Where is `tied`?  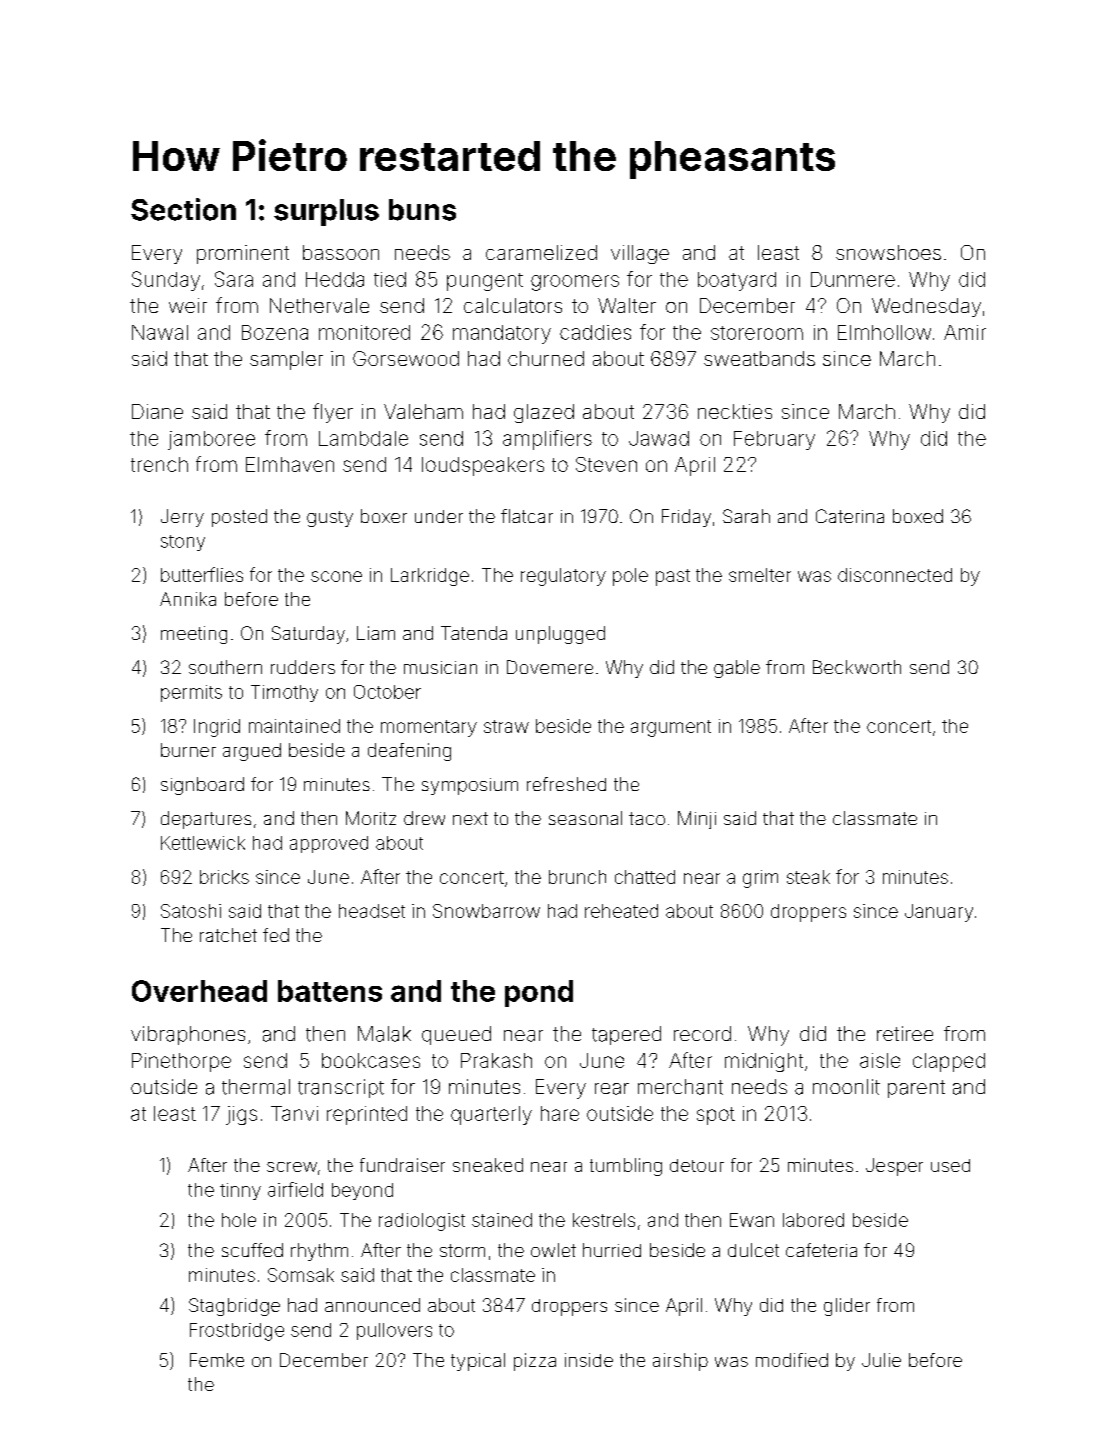
tied is located at coordinates (390, 279).
